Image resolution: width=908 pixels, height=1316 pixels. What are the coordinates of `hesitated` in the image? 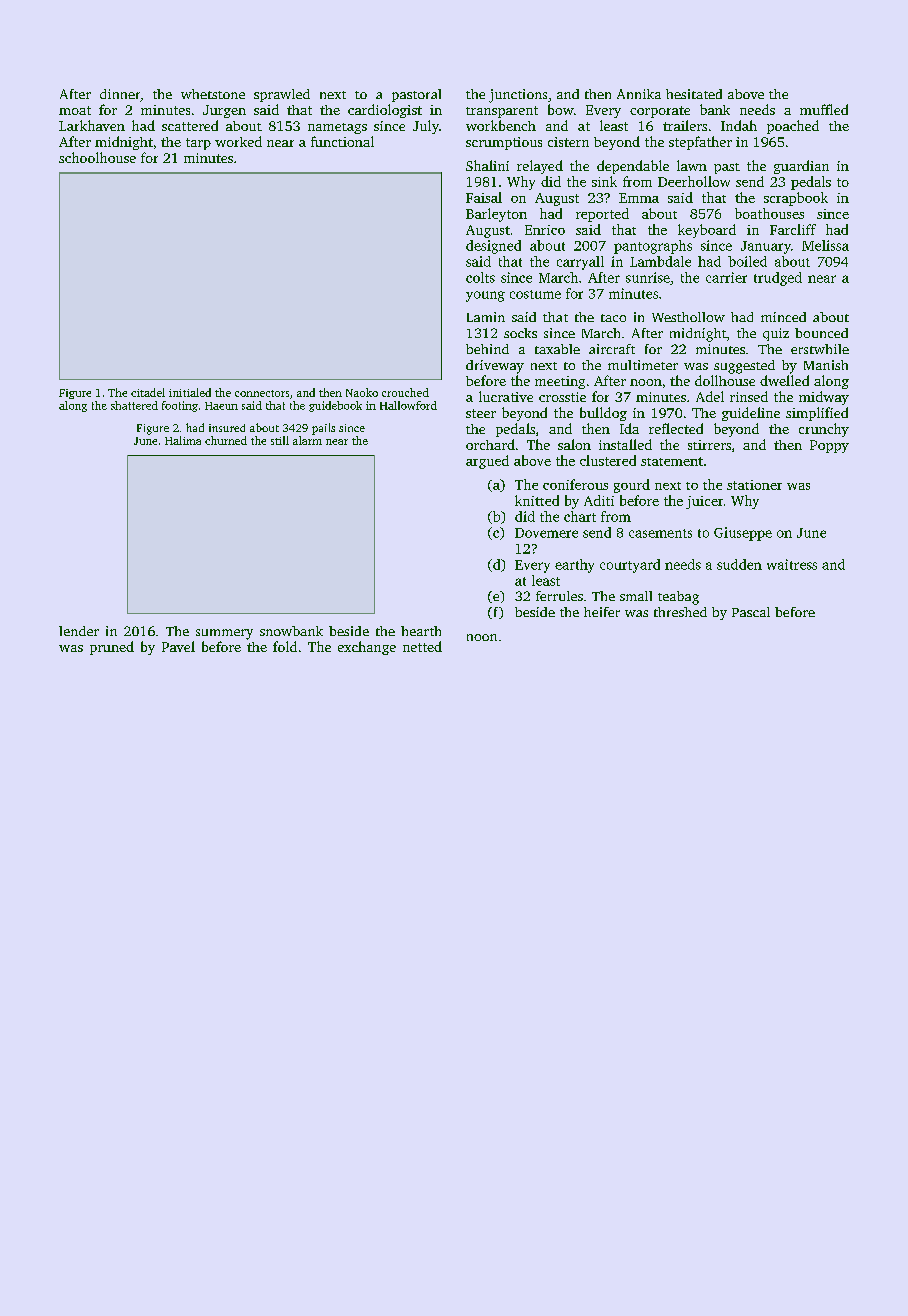 It's located at (694, 94).
